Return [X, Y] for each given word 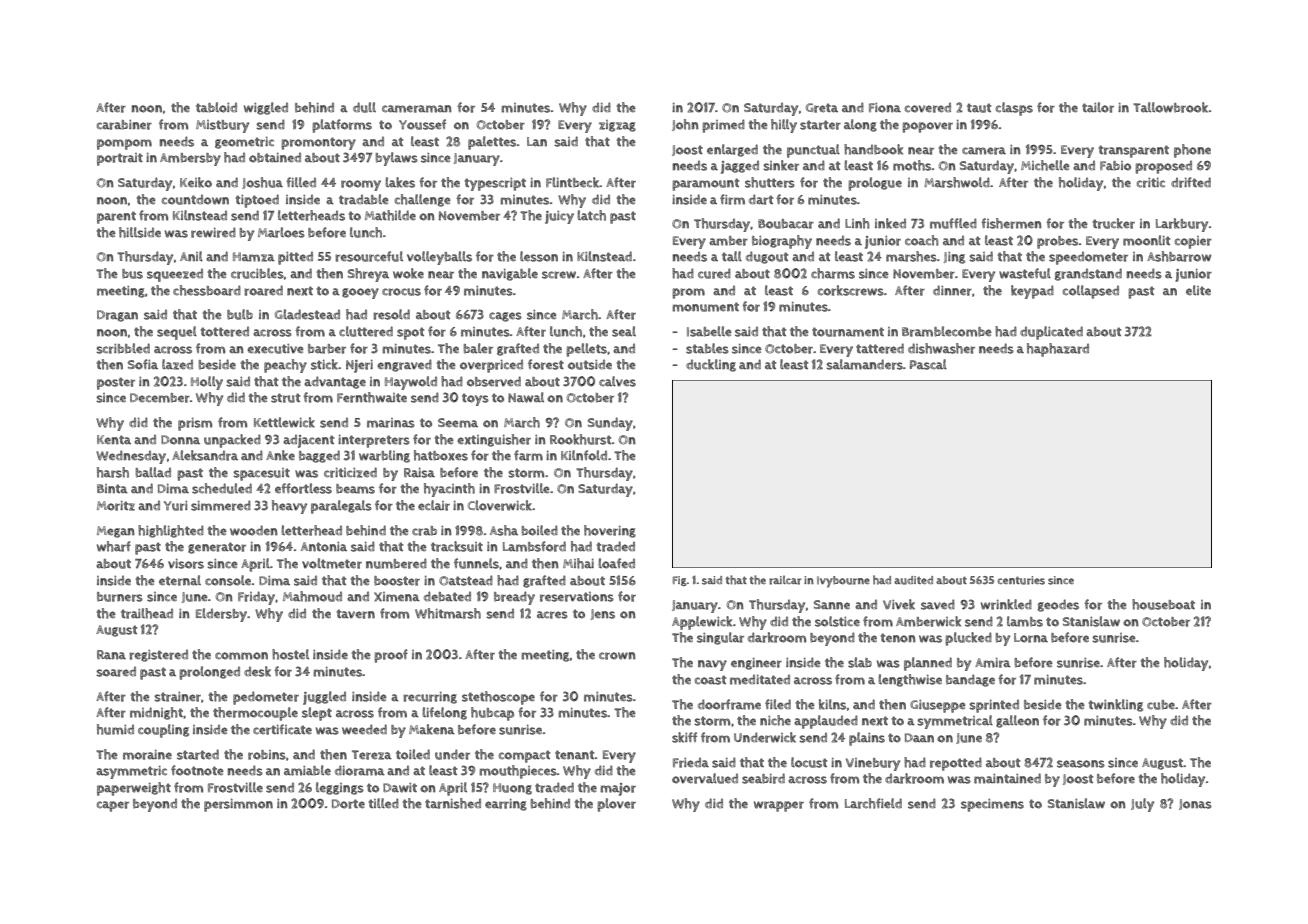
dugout [767, 257]
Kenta [114, 440]
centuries [1021, 580]
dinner [952, 290]
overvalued [705, 778]
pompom [124, 144]
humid [115, 729]
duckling [711, 365]
